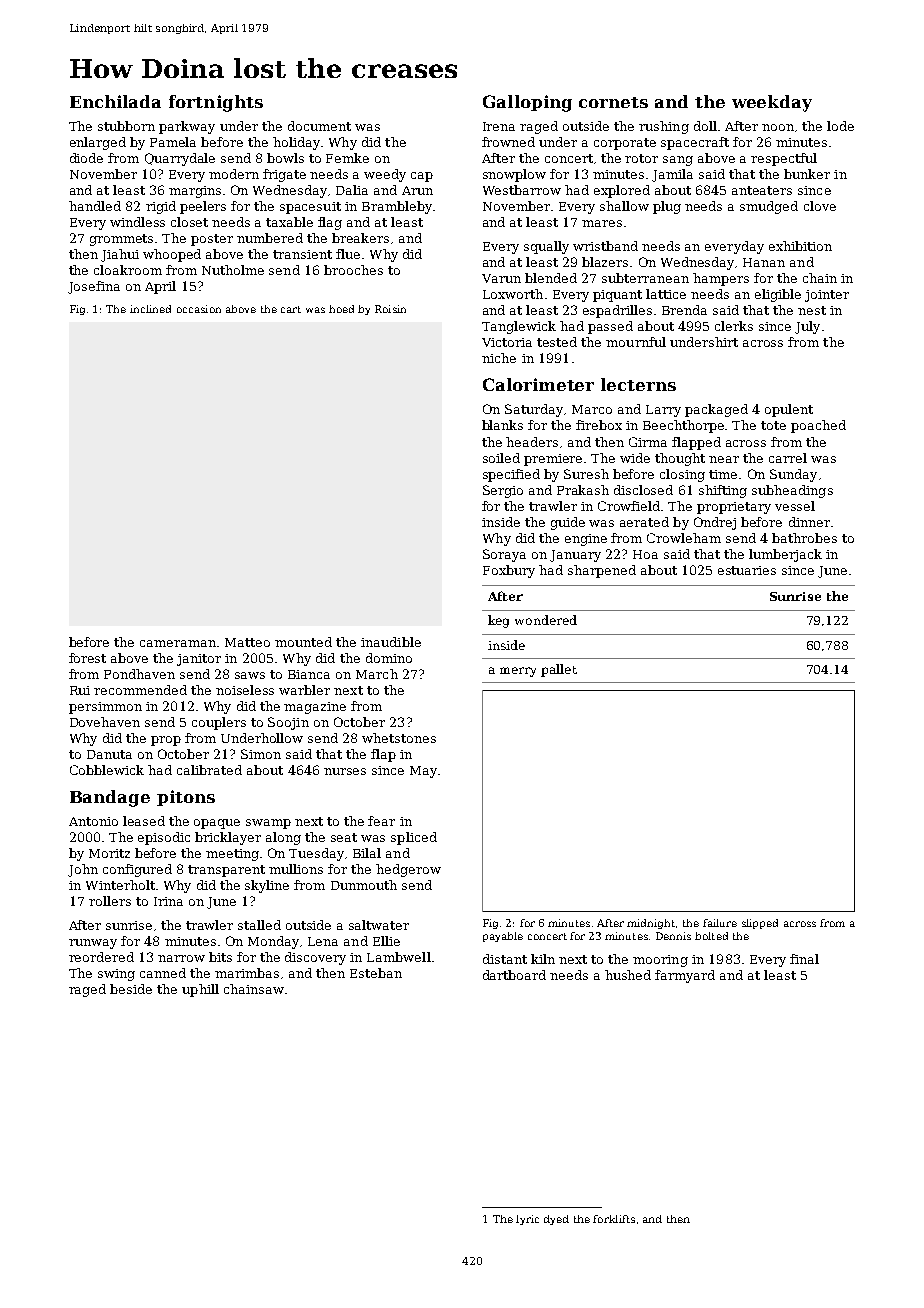 The width and height of the screenshot is (924, 1308). Describe the element at coordinates (518, 672) in the screenshot. I see `merry` at that location.
